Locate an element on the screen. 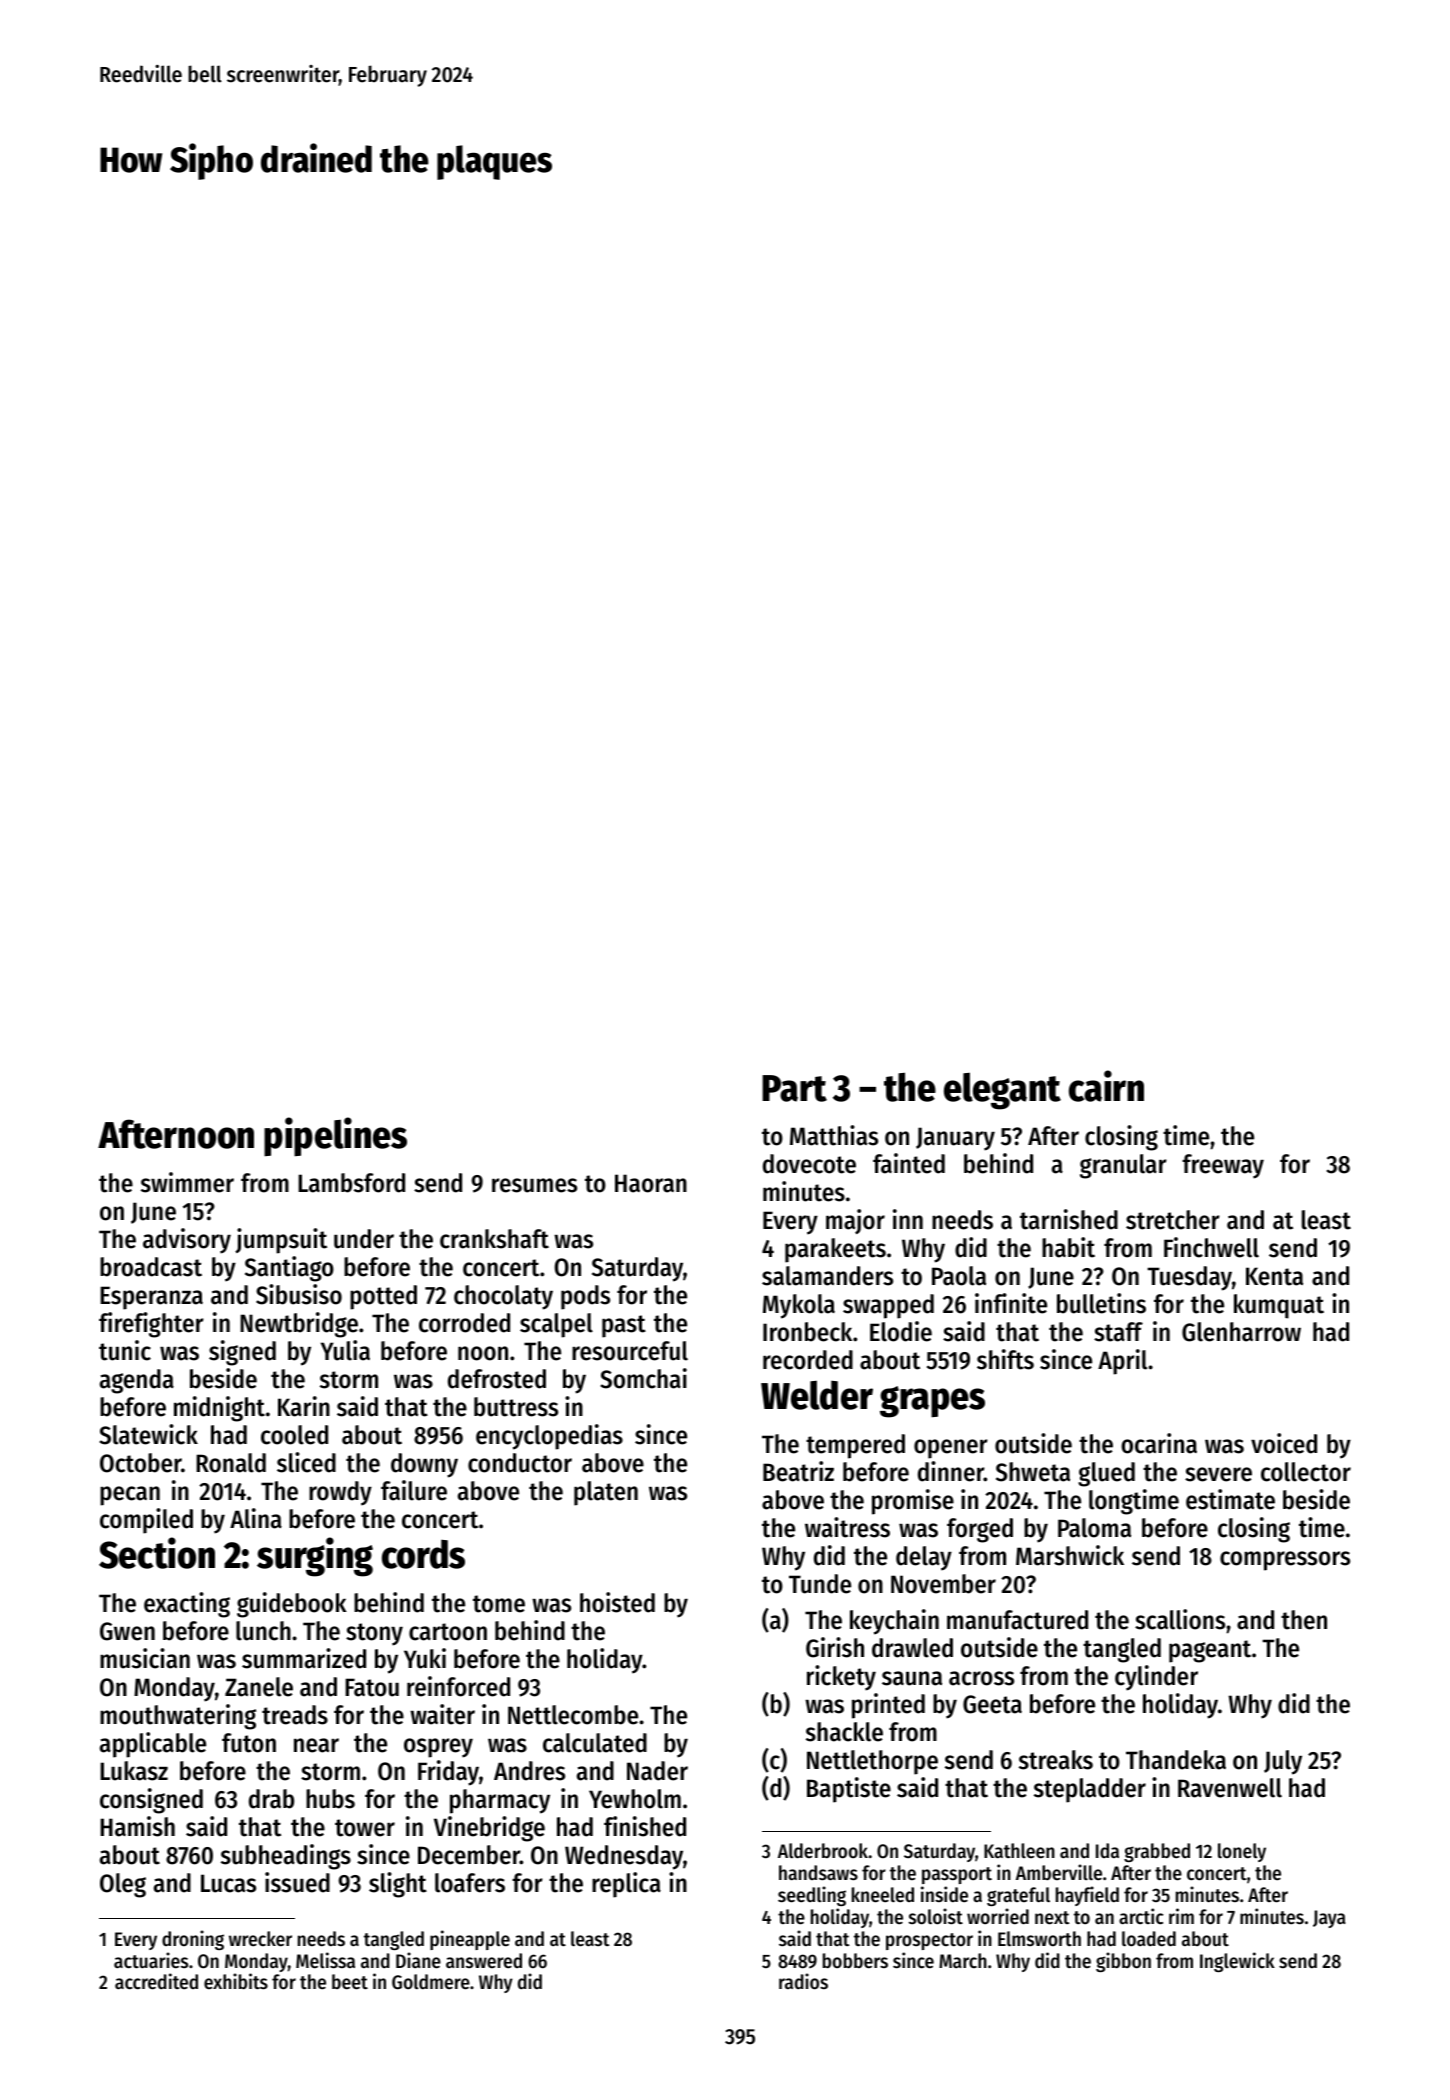 The height and width of the screenshot is (2100, 1450). dovecote is located at coordinates (809, 1164).
